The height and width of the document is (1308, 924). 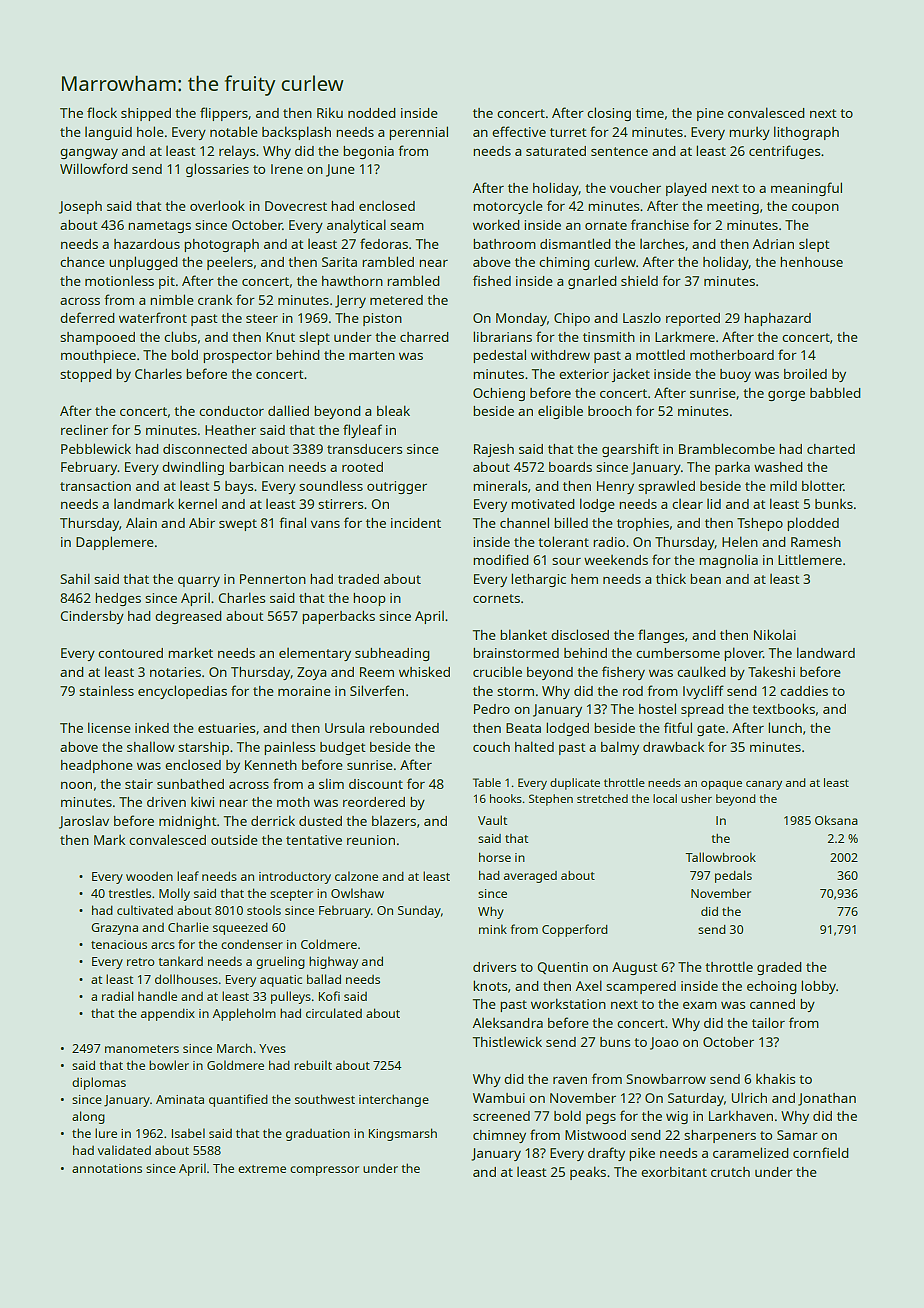 I want to click on lithograph, so click(x=806, y=133).
